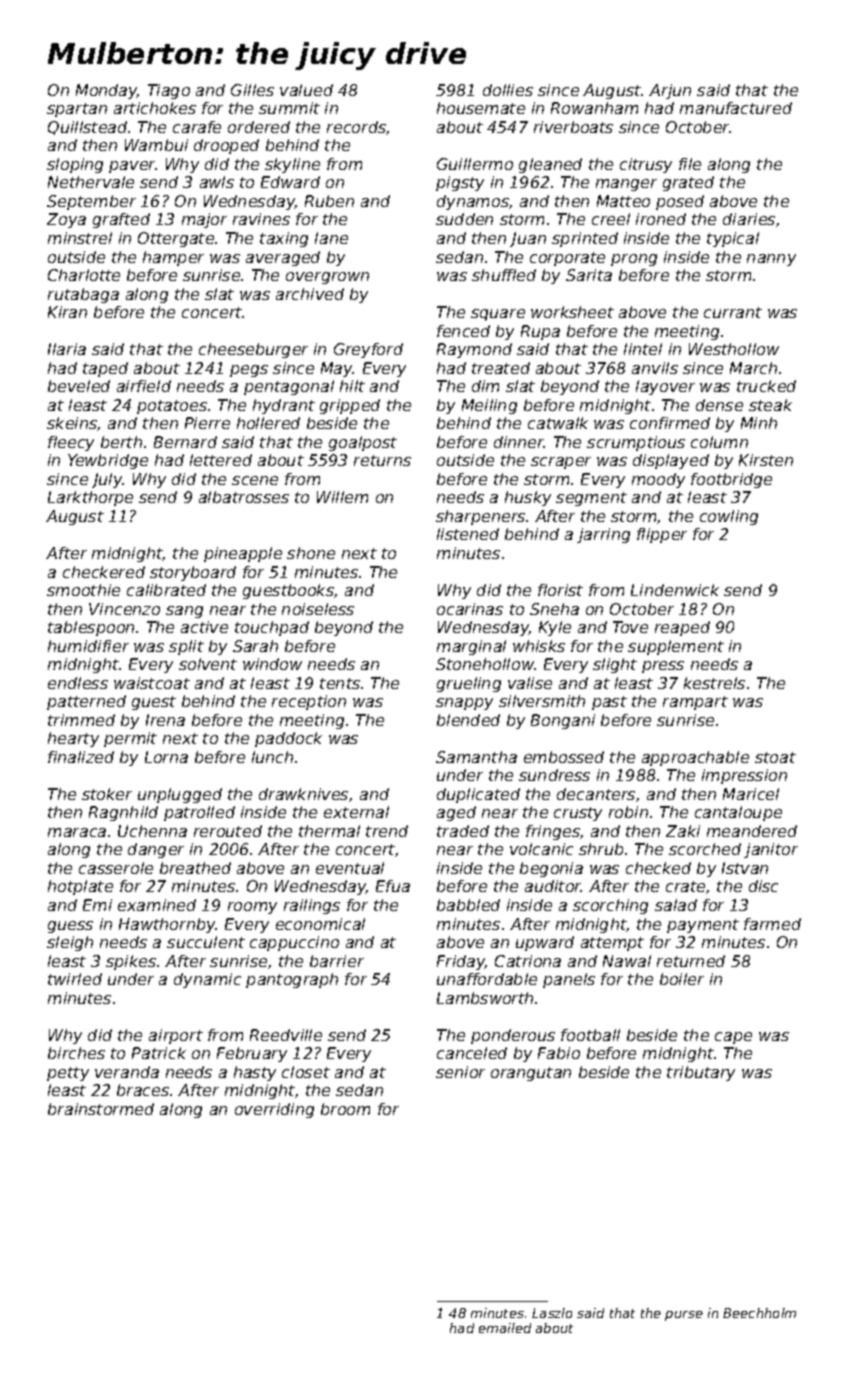 The image size is (849, 1400). I want to click on Arjun, so click(670, 91).
